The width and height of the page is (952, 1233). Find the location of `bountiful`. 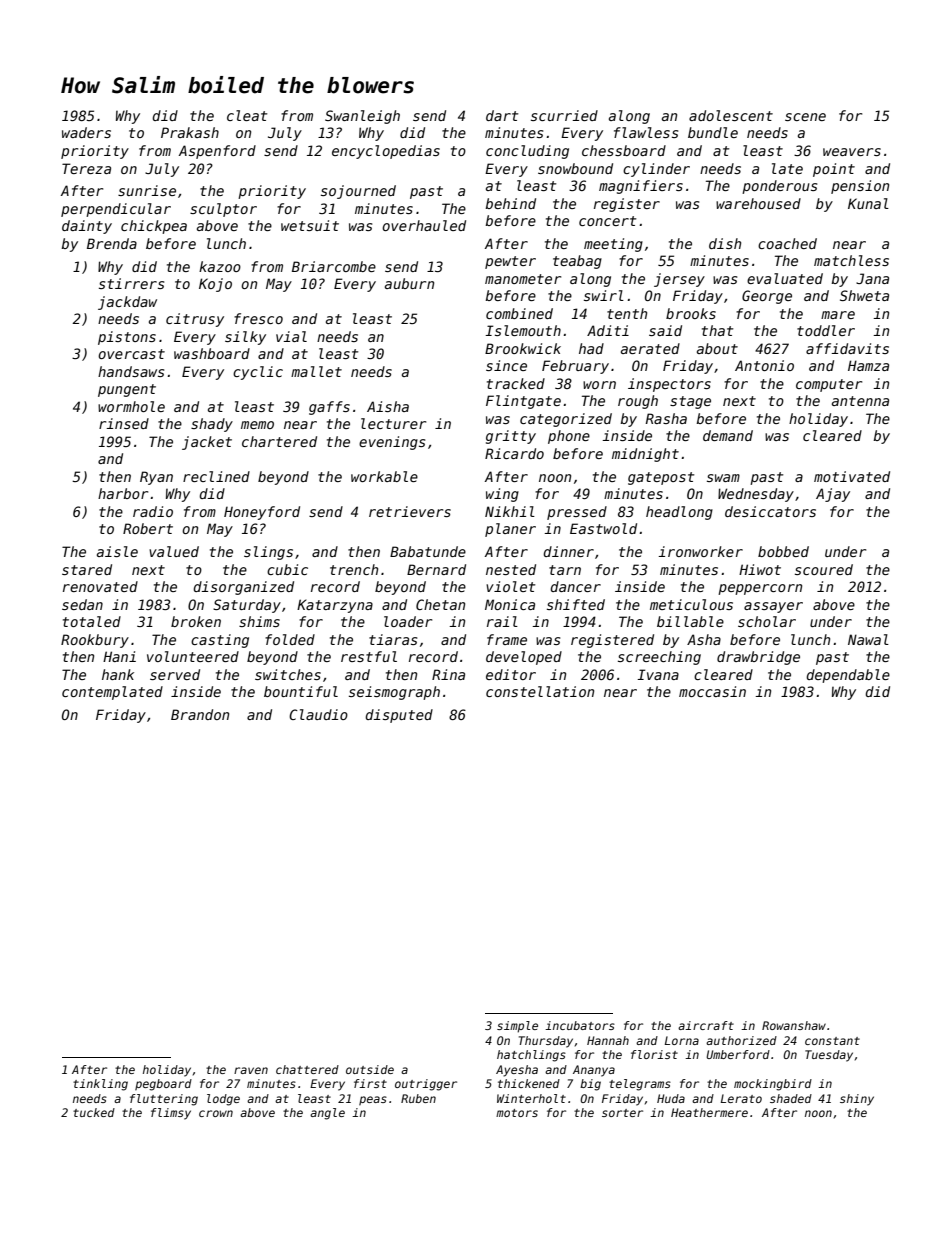

bountiful is located at coordinates (301, 691).
